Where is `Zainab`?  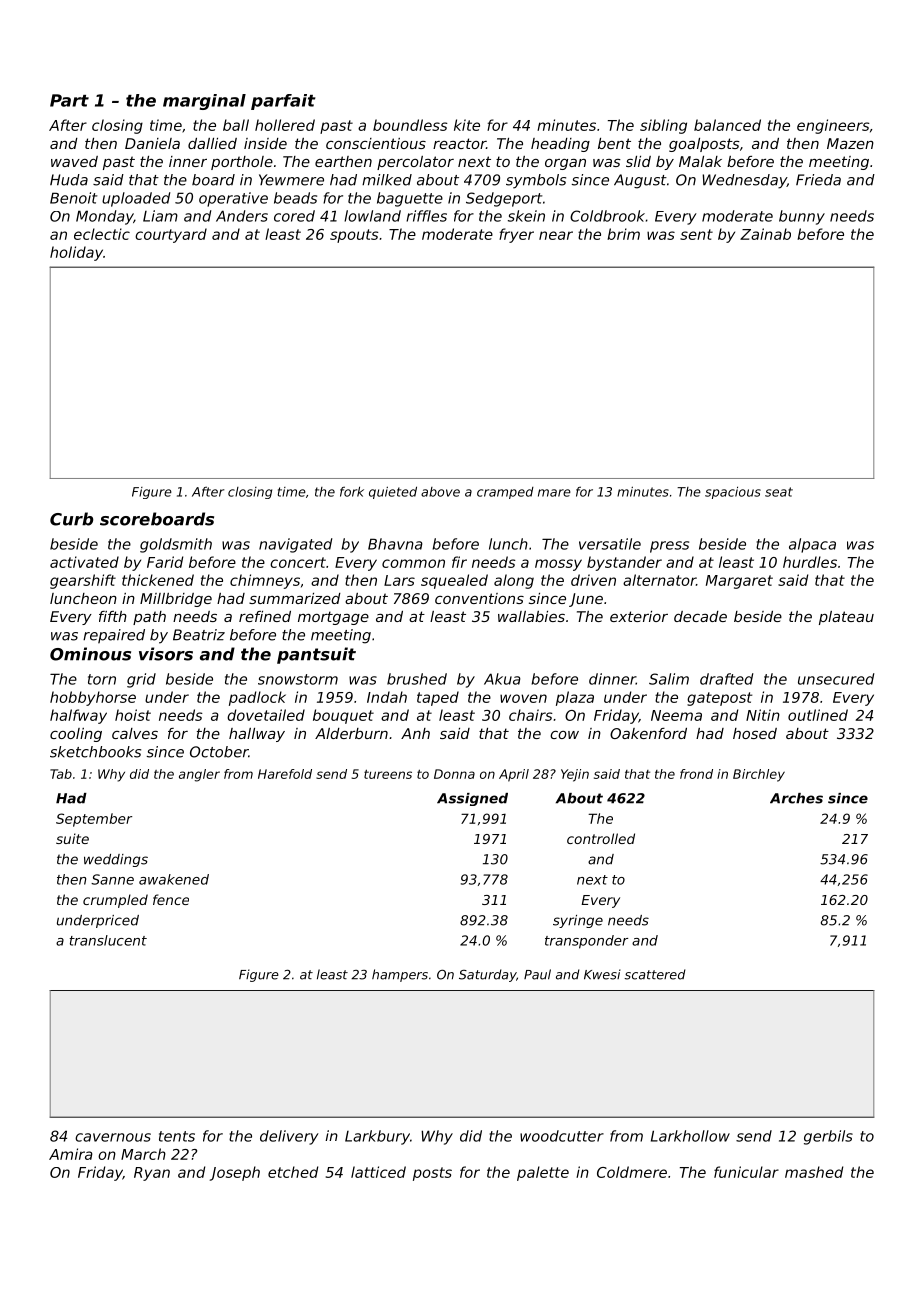 Zainab is located at coordinates (765, 234).
